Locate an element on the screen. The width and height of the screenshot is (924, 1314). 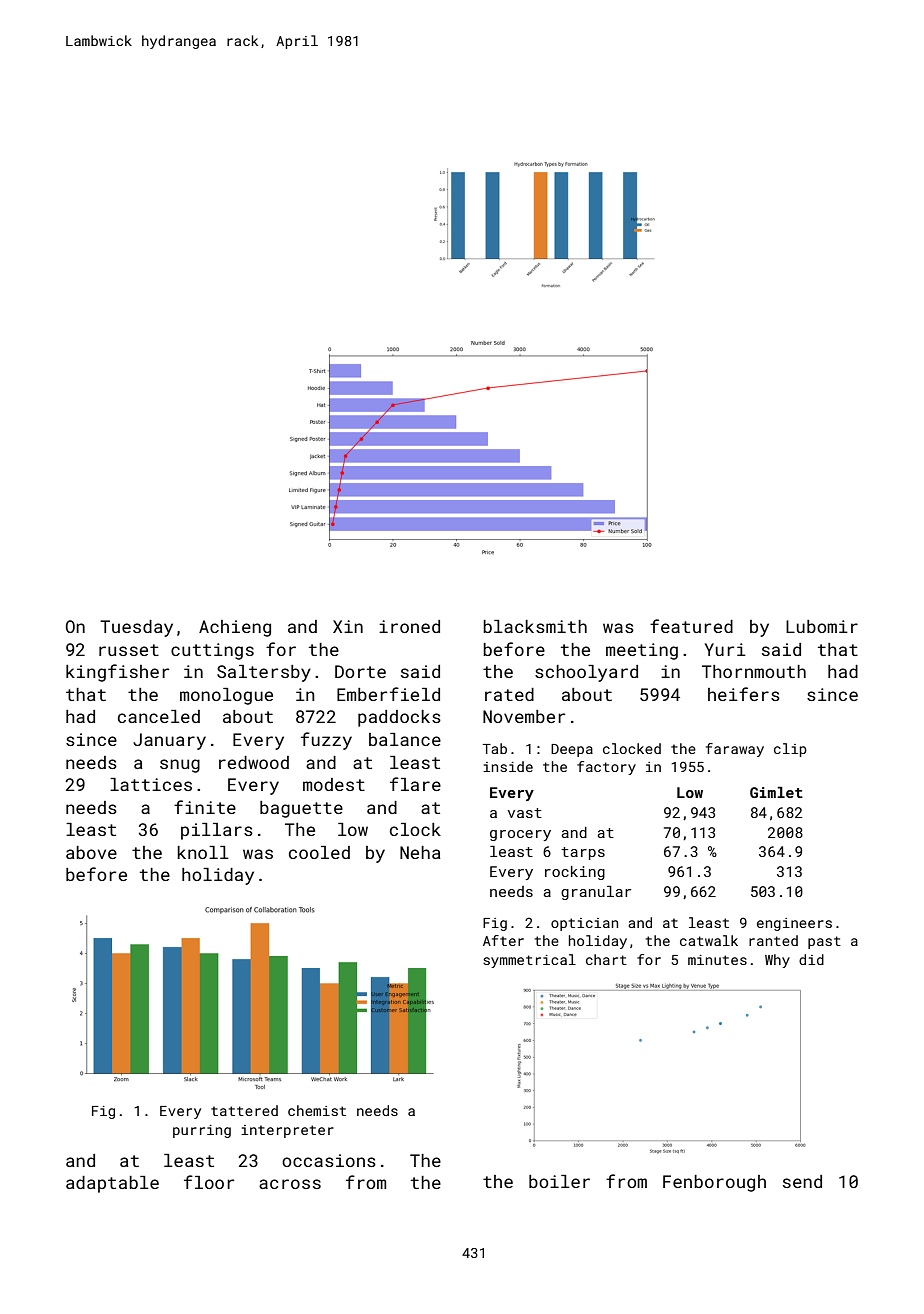
catwalk is located at coordinates (709, 940).
